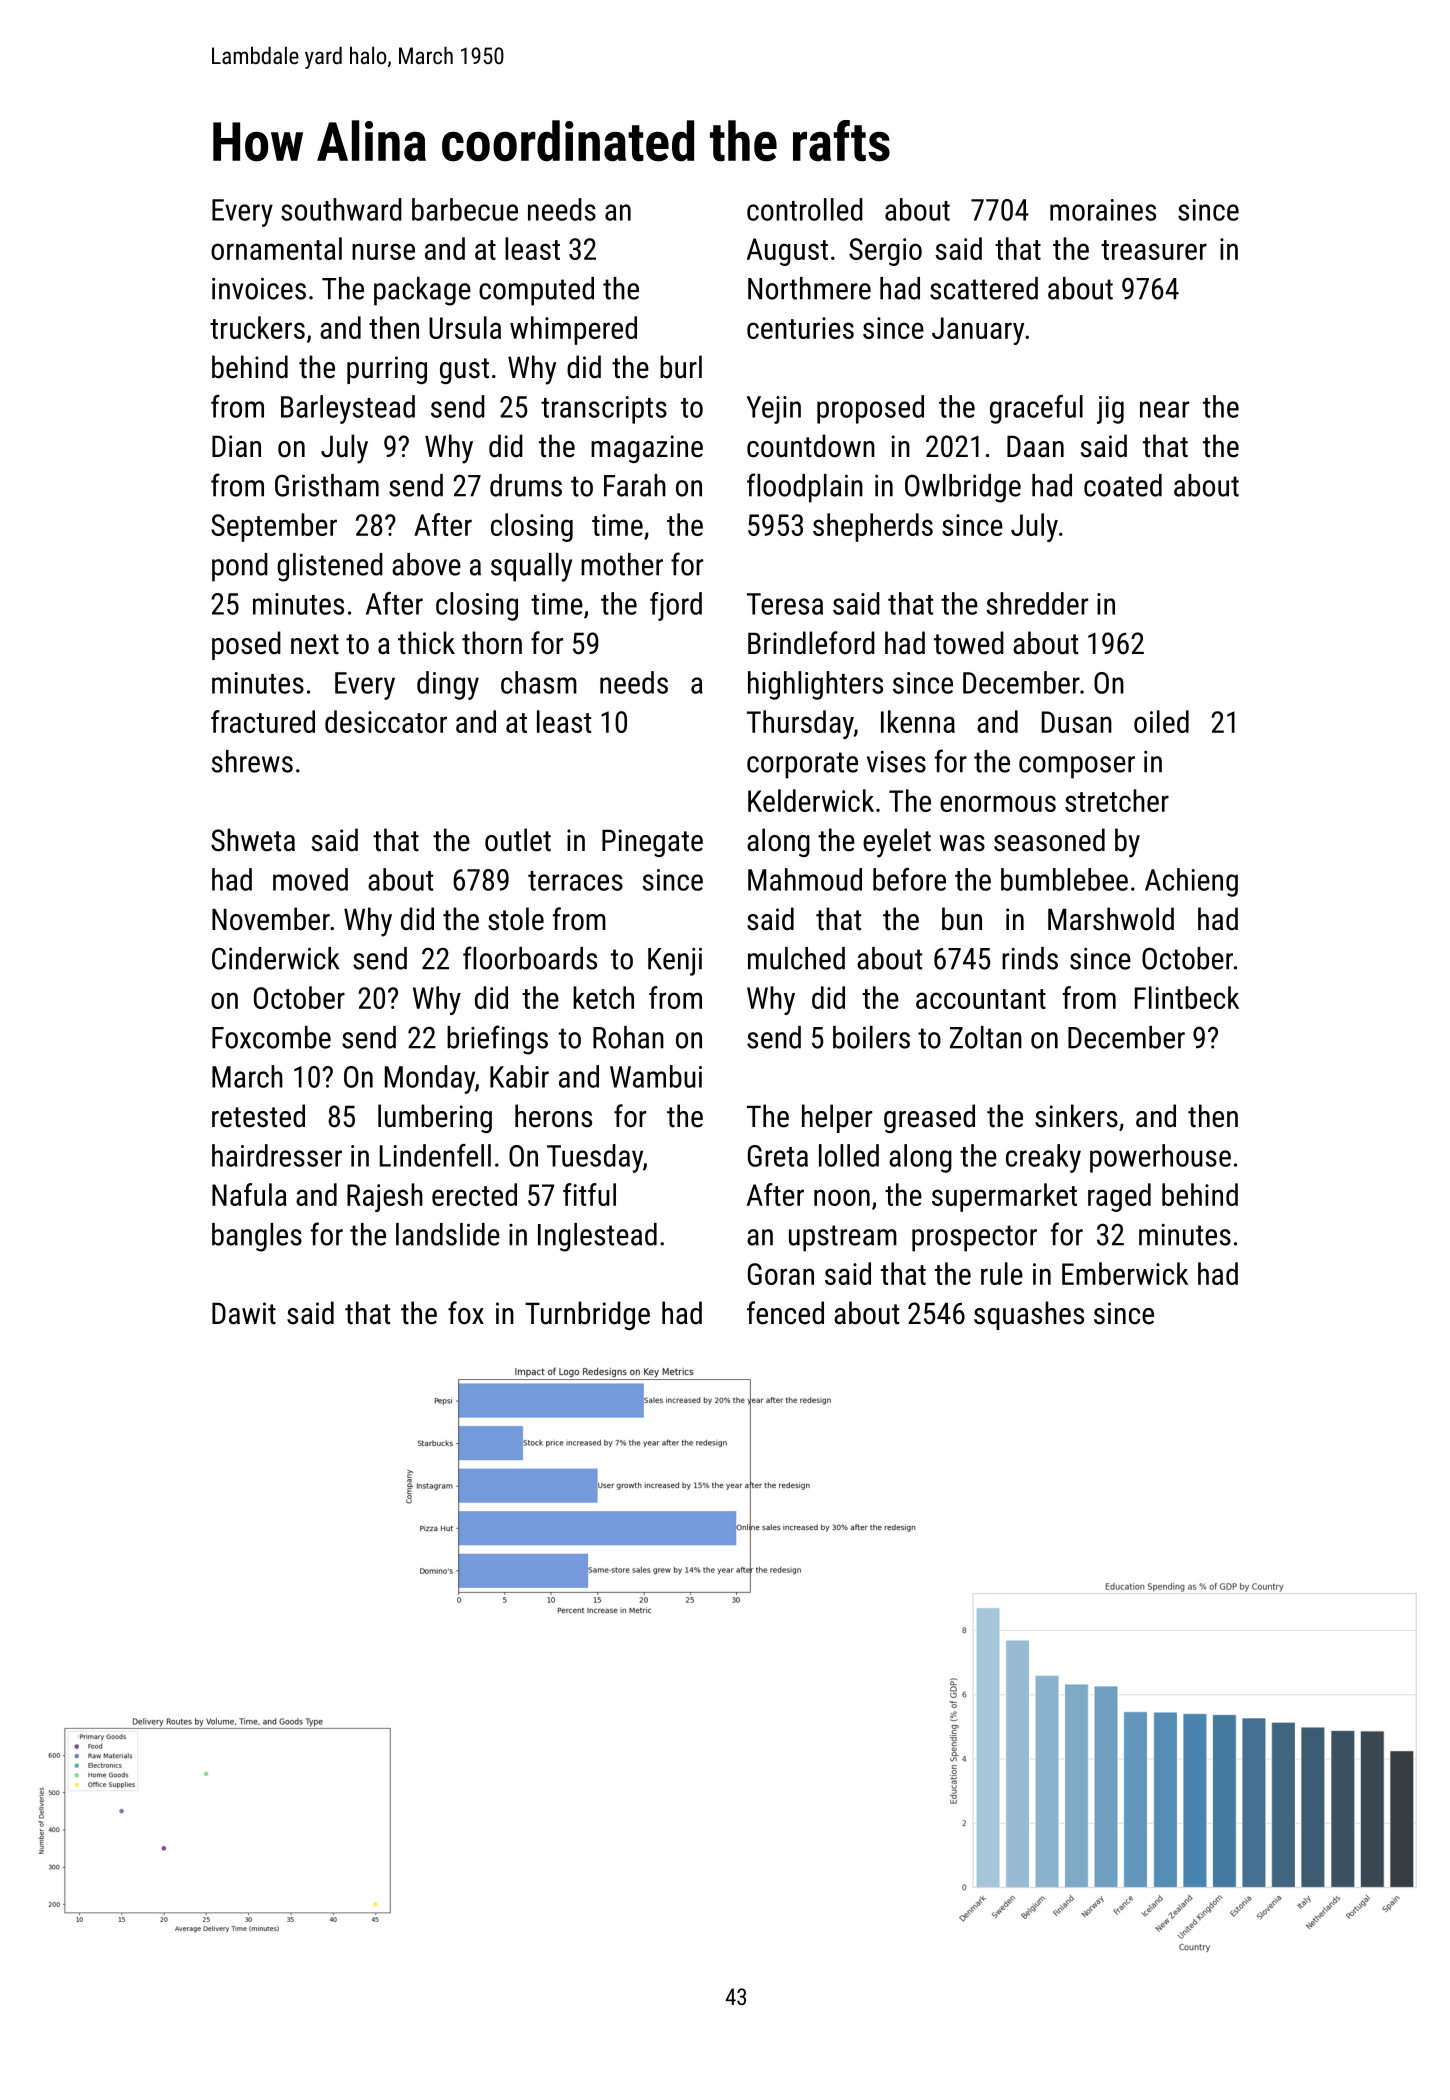 Image resolution: width=1450 pixels, height=2100 pixels. What do you see at coordinates (327, 485) in the image?
I see `Gristham` at bounding box center [327, 485].
